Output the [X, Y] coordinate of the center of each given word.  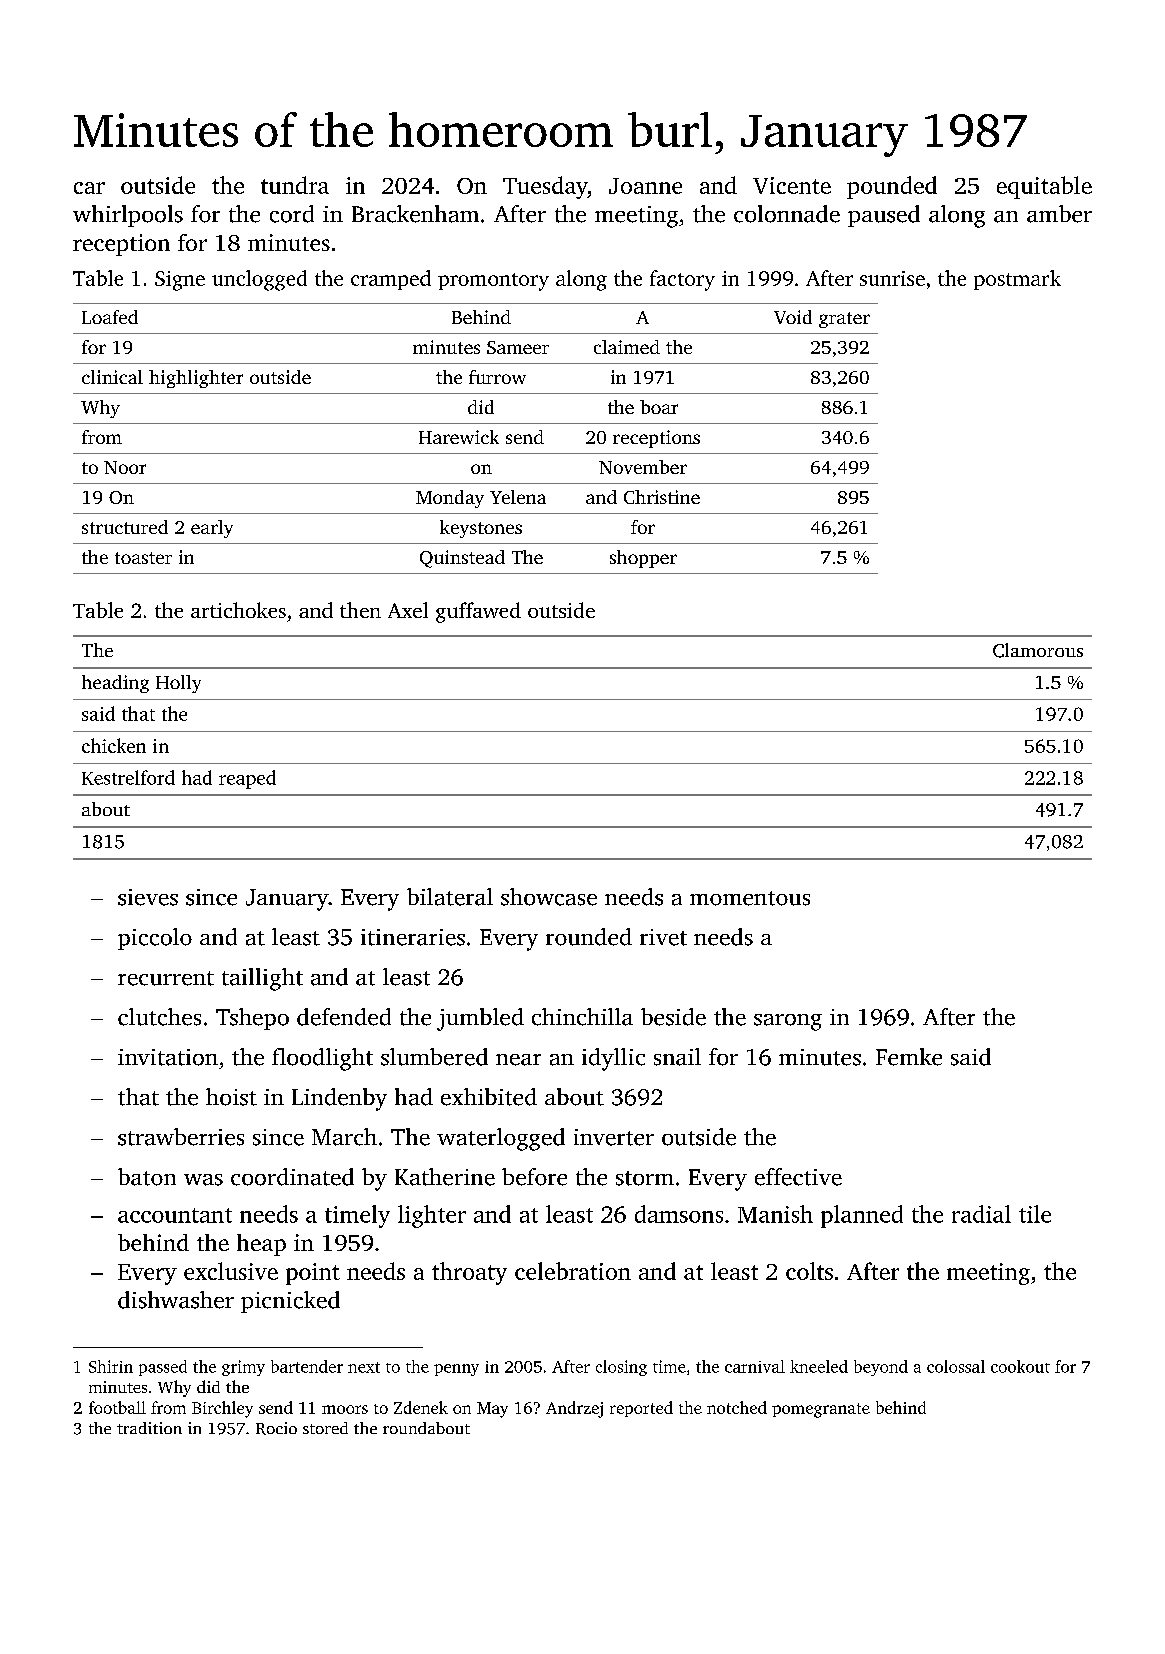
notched [737, 1407]
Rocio [276, 1428]
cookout [1020, 1366]
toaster [143, 558]
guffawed [478, 612]
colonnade [787, 214]
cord [292, 214]
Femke [909, 1057]
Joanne [645, 186]
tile [1035, 1214]
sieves [148, 897]
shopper [643, 559]
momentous [750, 898]
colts [809, 1271]
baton [147, 1177]
